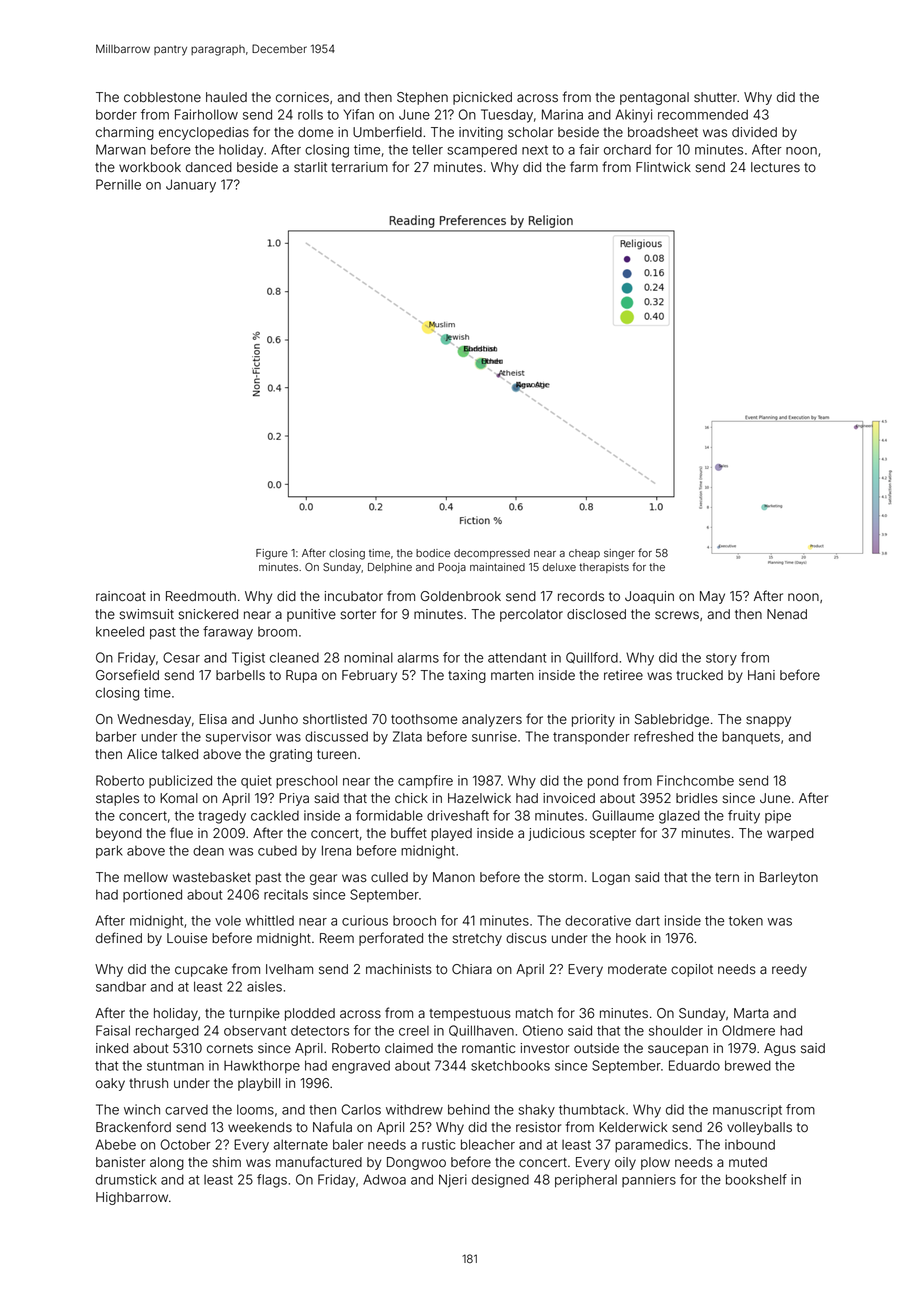  Describe the element at coordinates (113, 1030) in the screenshot. I see `Faisal` at that location.
